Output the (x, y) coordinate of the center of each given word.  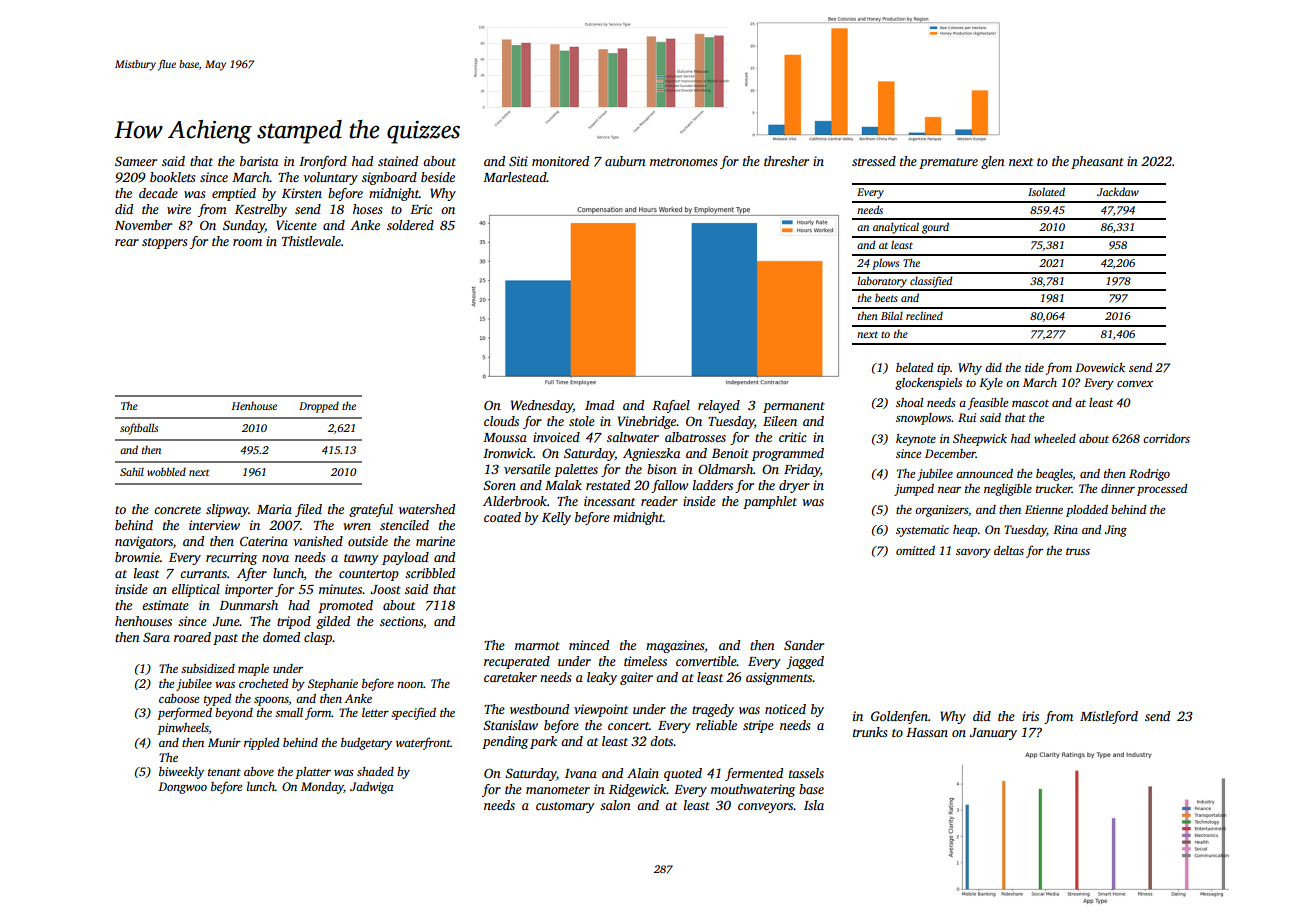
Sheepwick (980, 440)
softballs (139, 429)
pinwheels (183, 729)
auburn (625, 161)
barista (259, 161)
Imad (599, 405)
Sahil (132, 471)
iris (1030, 716)
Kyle (991, 384)
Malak (563, 485)
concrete (177, 510)
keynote (916, 440)
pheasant (1097, 162)
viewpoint (601, 710)
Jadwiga (372, 788)
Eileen (780, 421)
